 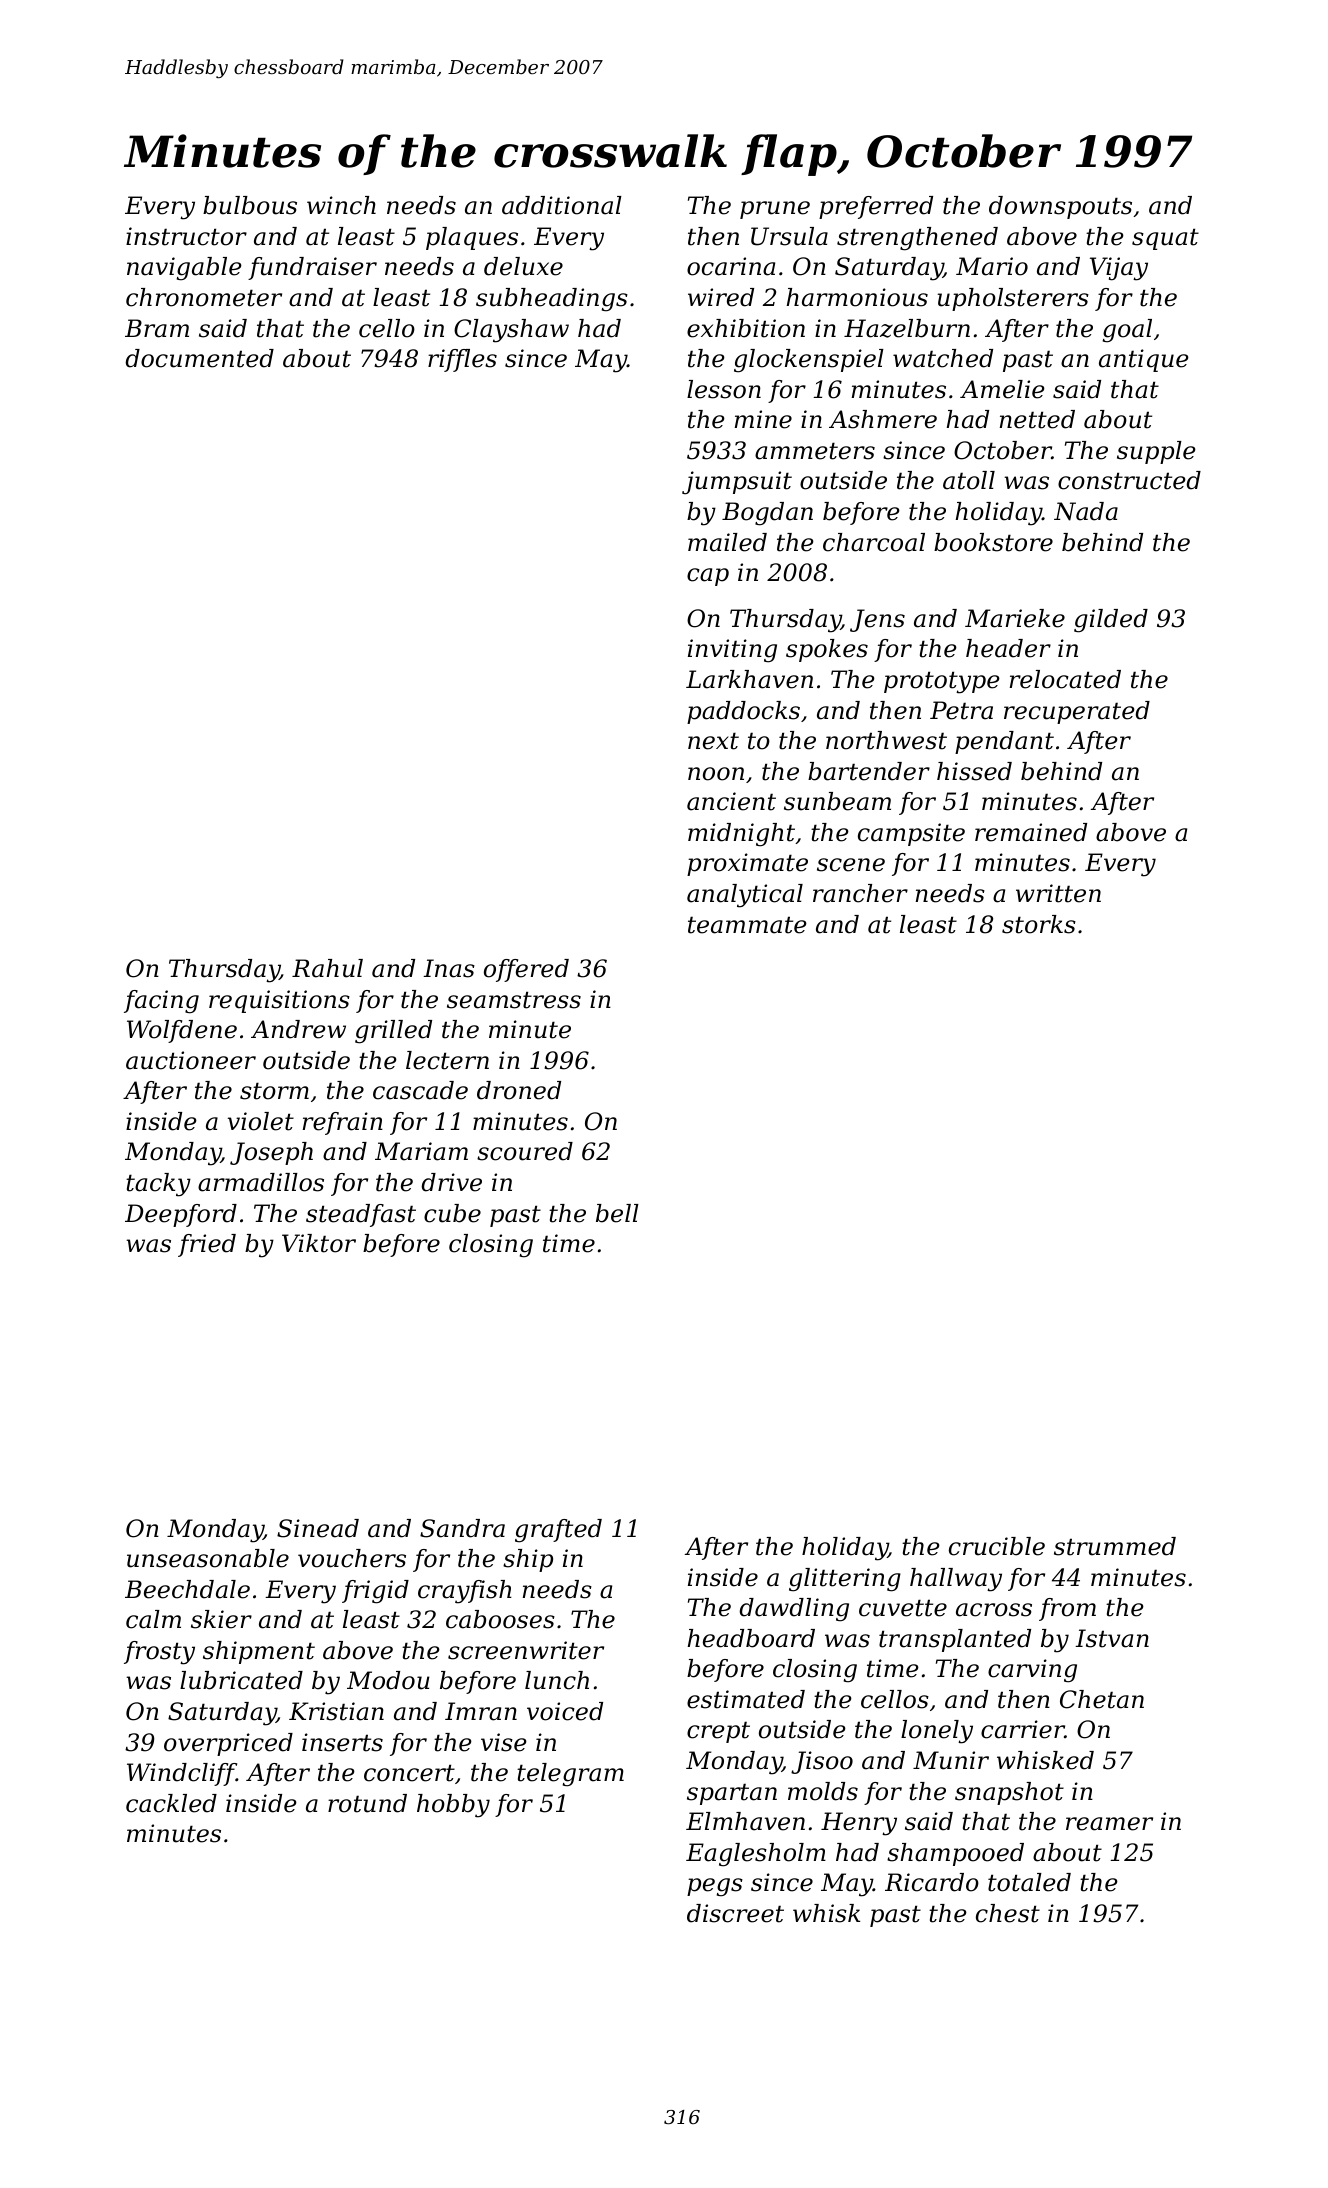 I want to click on Istvan, so click(x=1112, y=1638).
